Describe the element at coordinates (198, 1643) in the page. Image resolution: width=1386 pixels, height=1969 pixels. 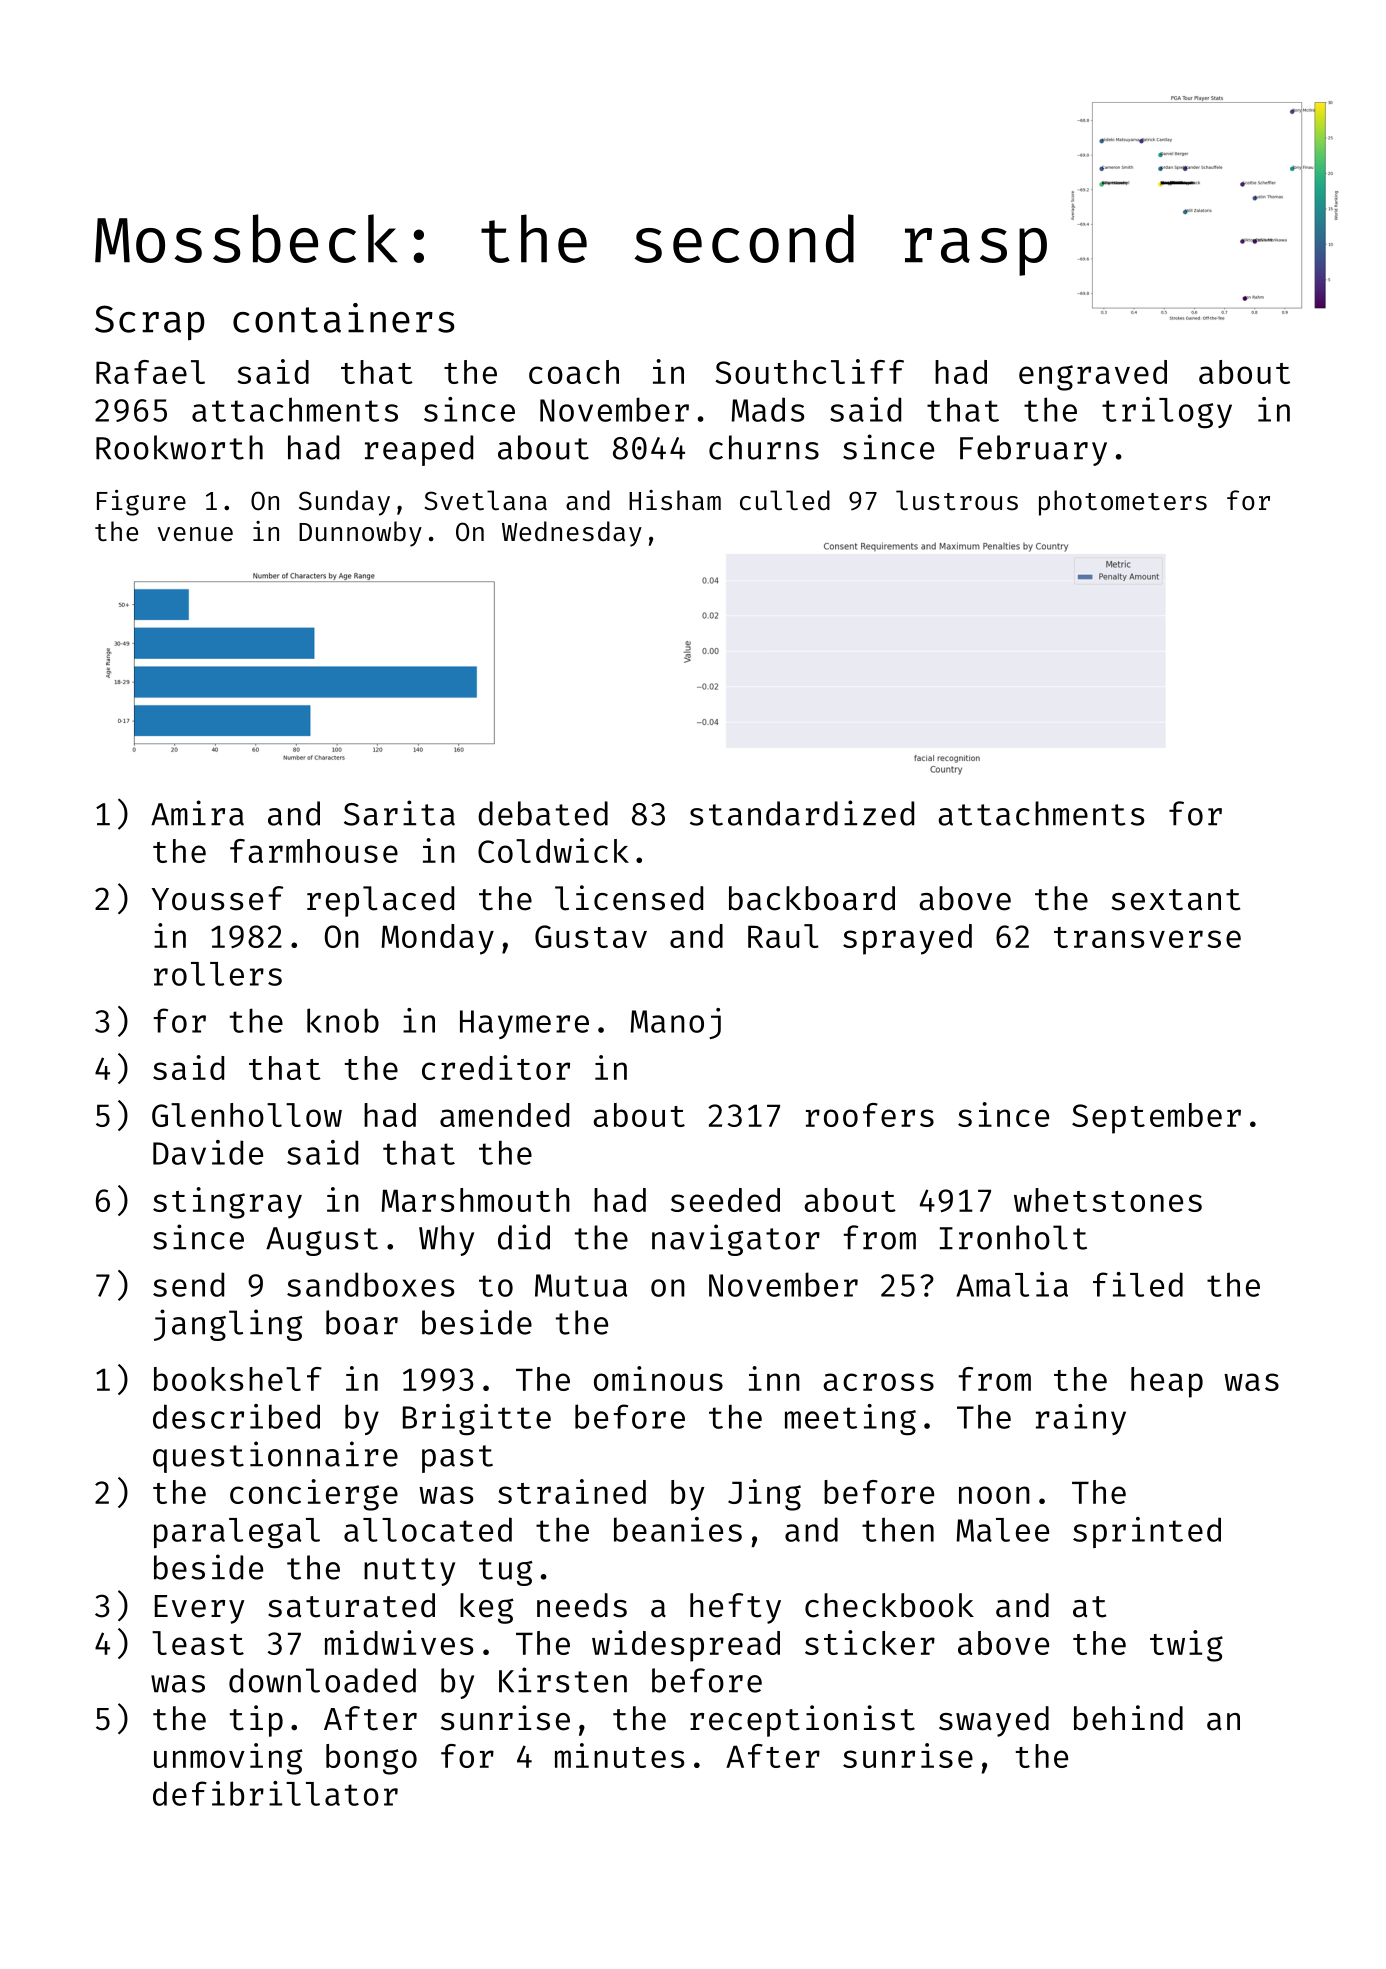
I see `least` at that location.
